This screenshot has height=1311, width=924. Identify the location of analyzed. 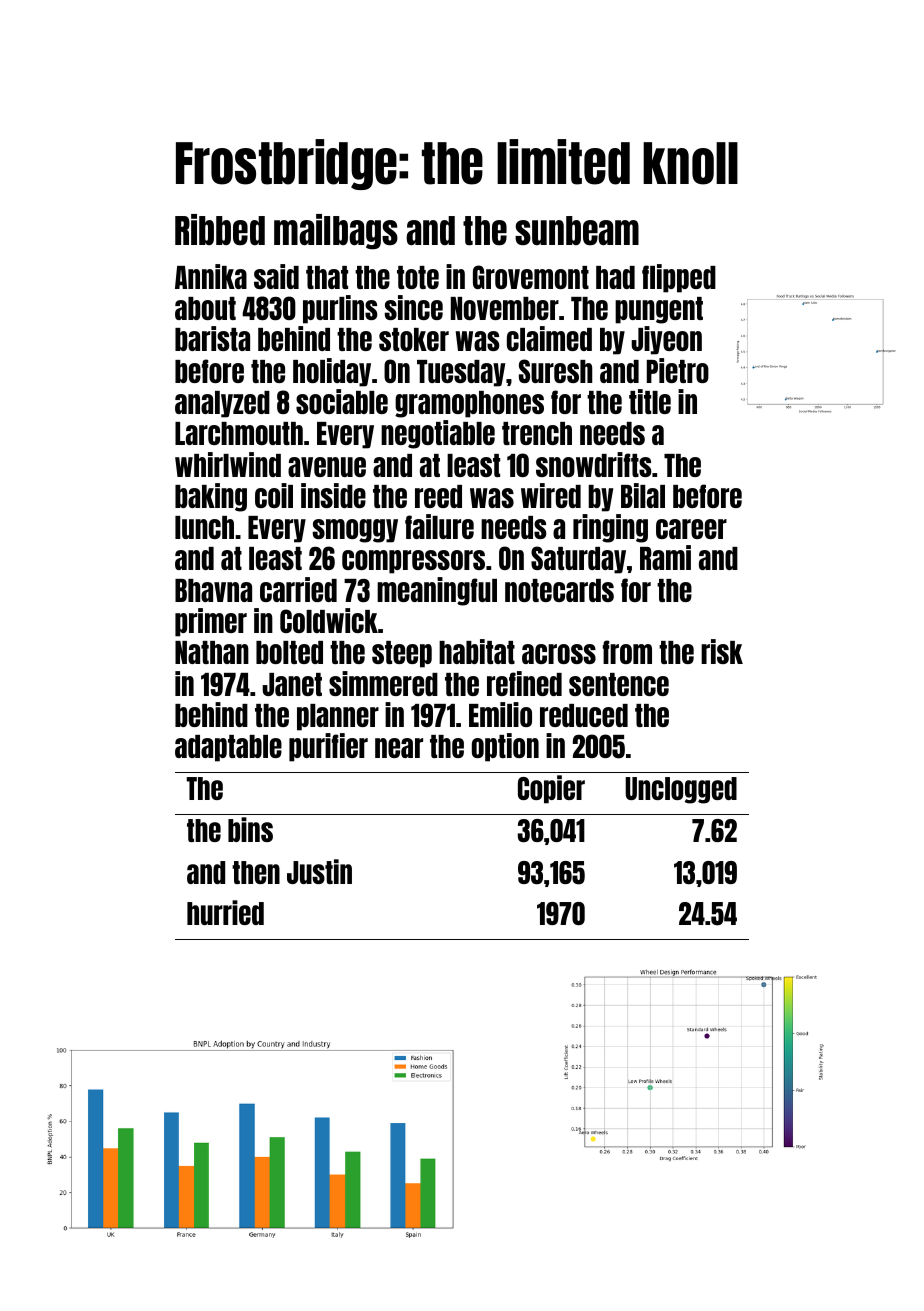
(222, 404).
